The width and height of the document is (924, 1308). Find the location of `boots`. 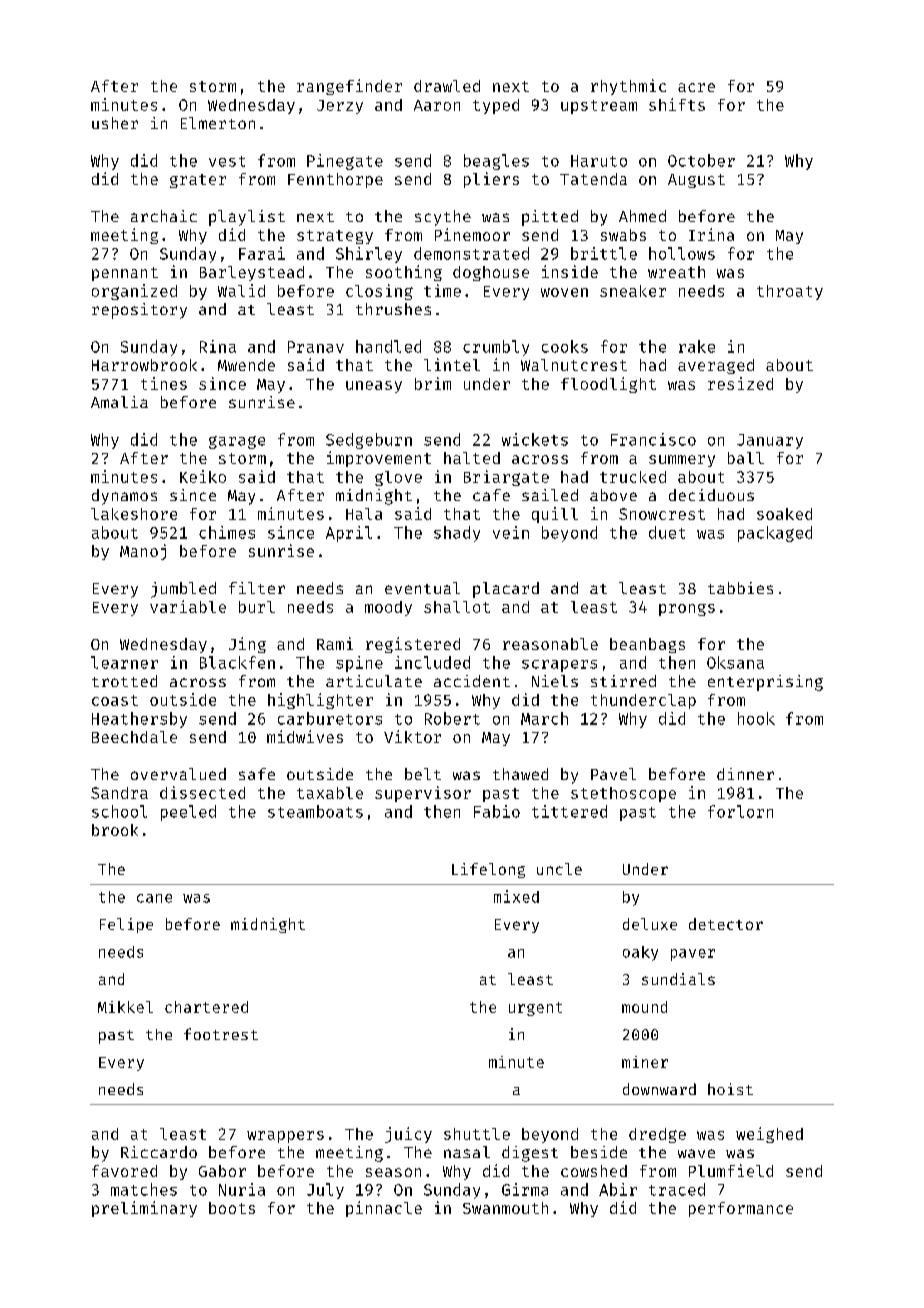

boots is located at coordinates (232, 1208).
